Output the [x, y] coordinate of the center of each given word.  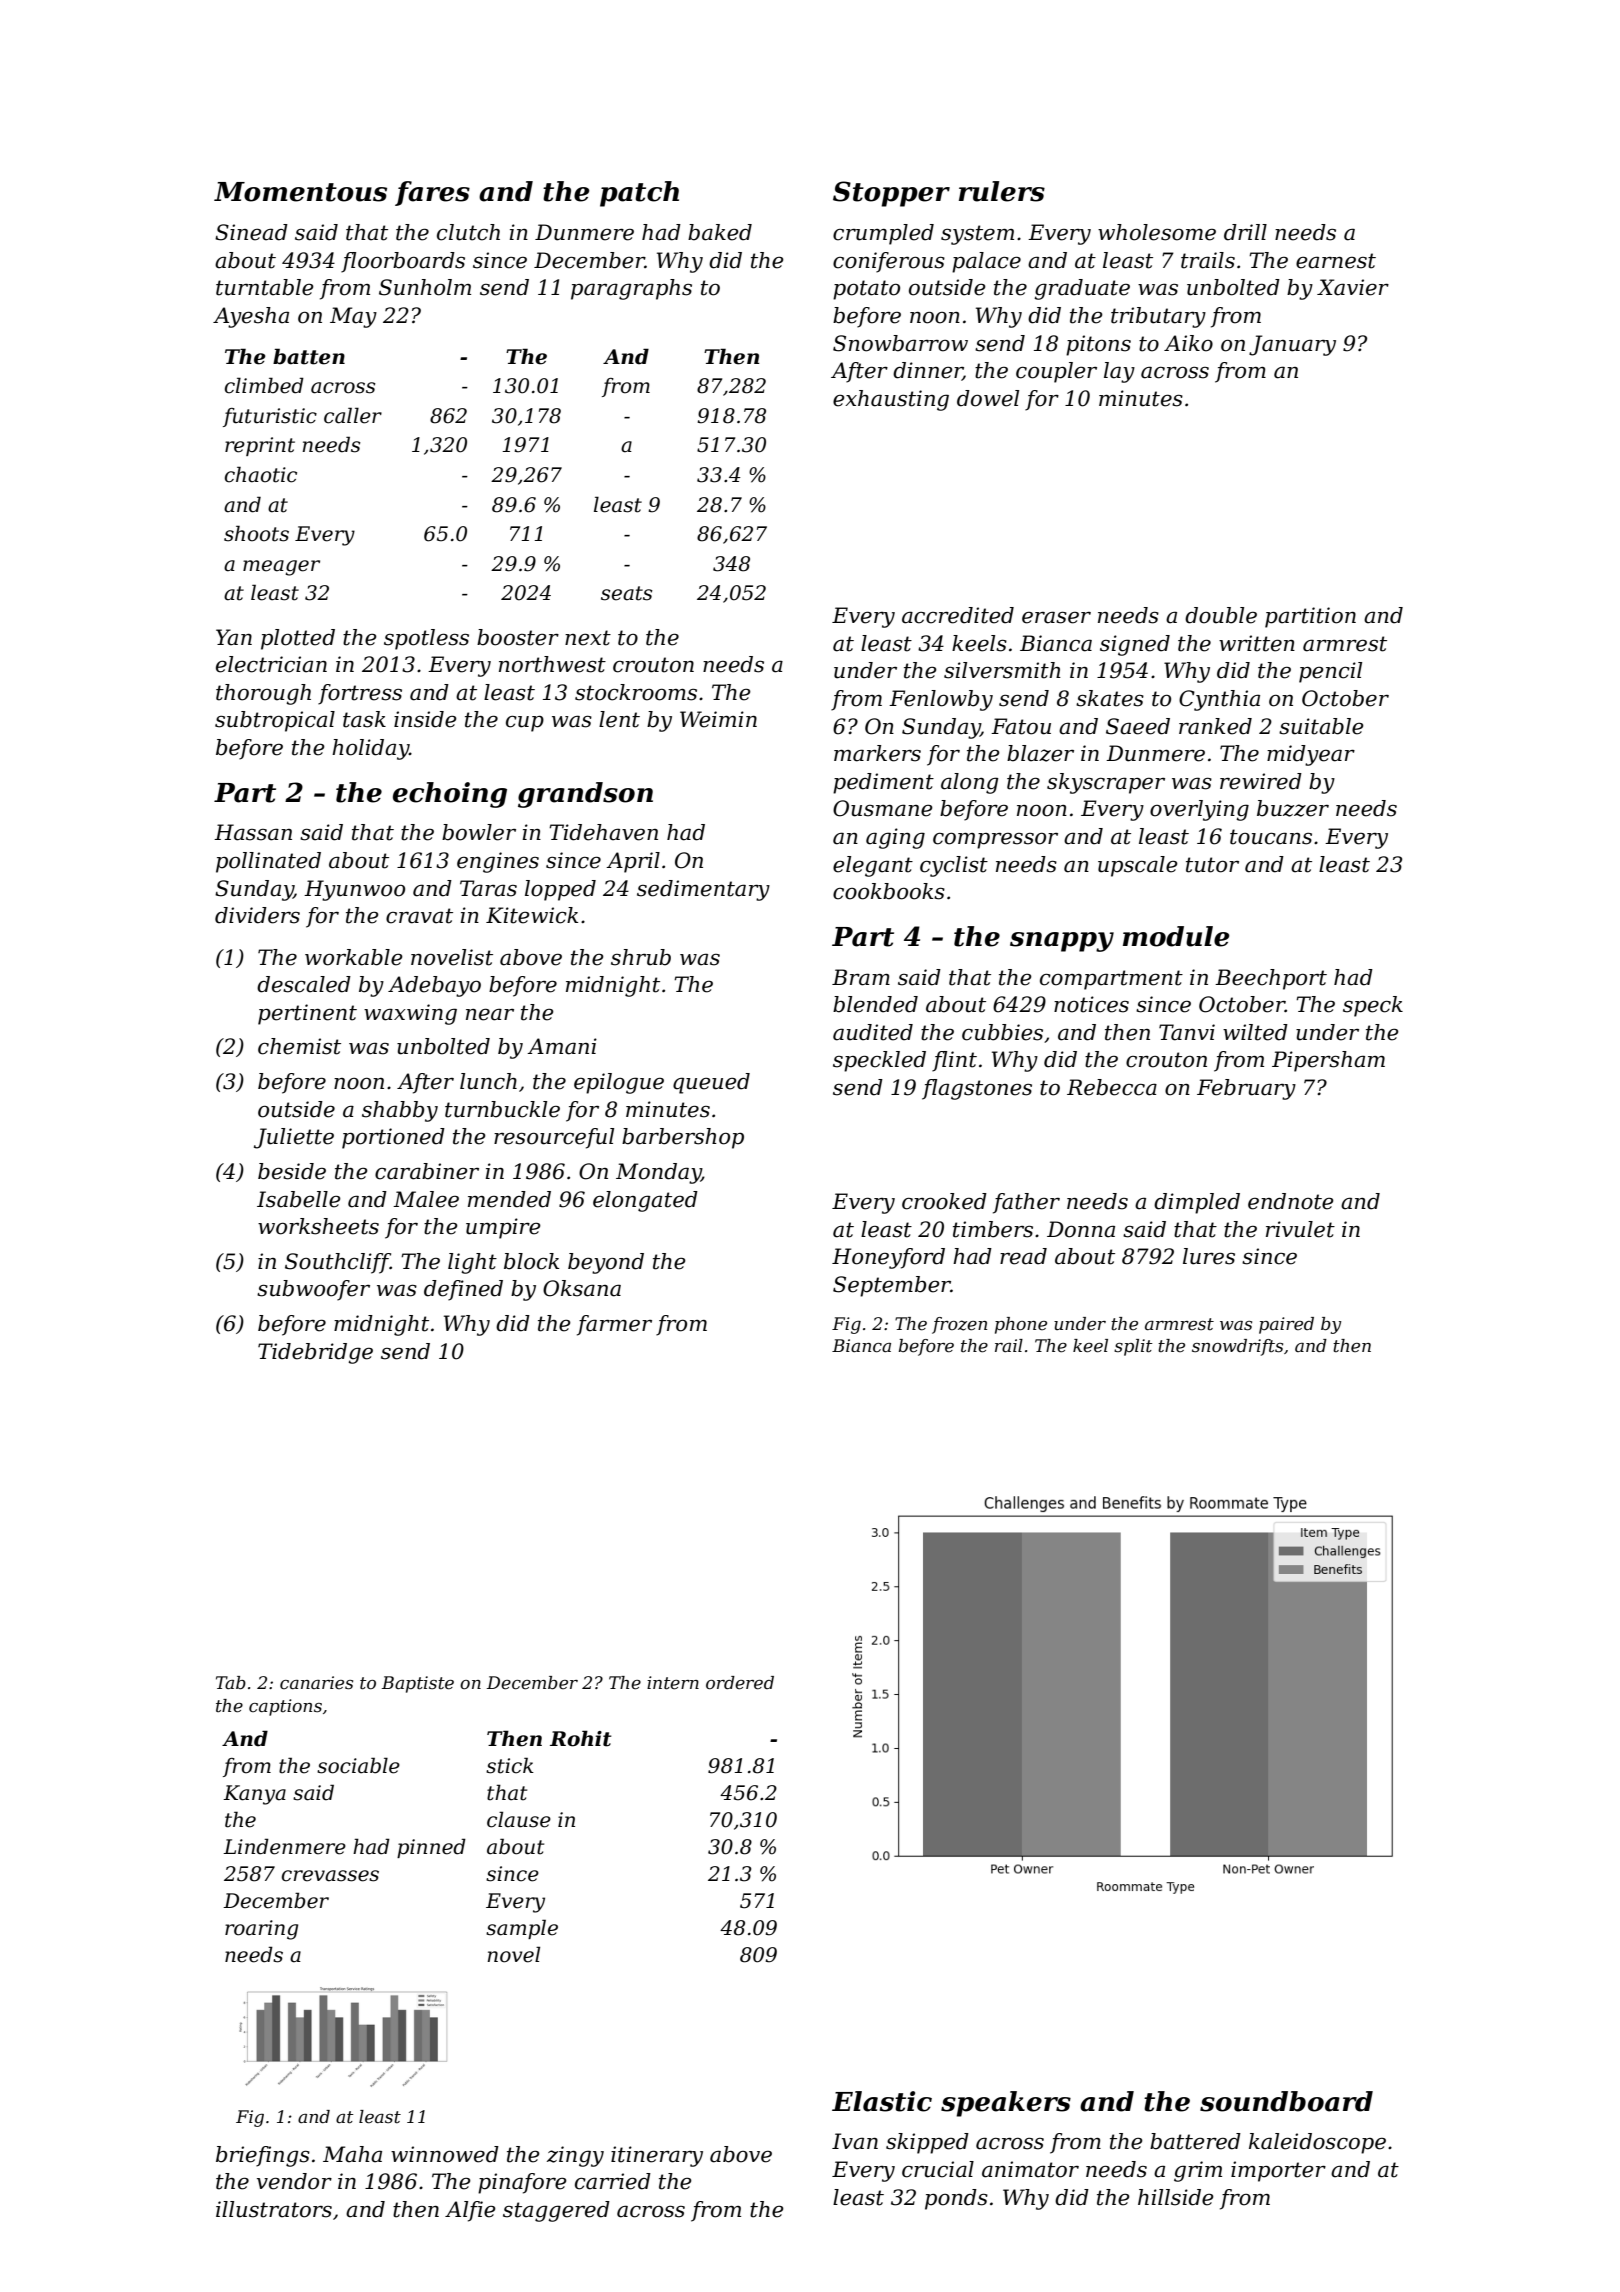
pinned [431, 1848]
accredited [958, 615]
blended [875, 1004]
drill [1245, 232]
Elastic [882, 2101]
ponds [956, 2199]
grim [1198, 2171]
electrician [271, 664]
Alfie [470, 2211]
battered [1195, 2141]
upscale [1138, 866]
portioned [393, 1138]
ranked [1215, 726]
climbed [264, 385]
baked [720, 232]
